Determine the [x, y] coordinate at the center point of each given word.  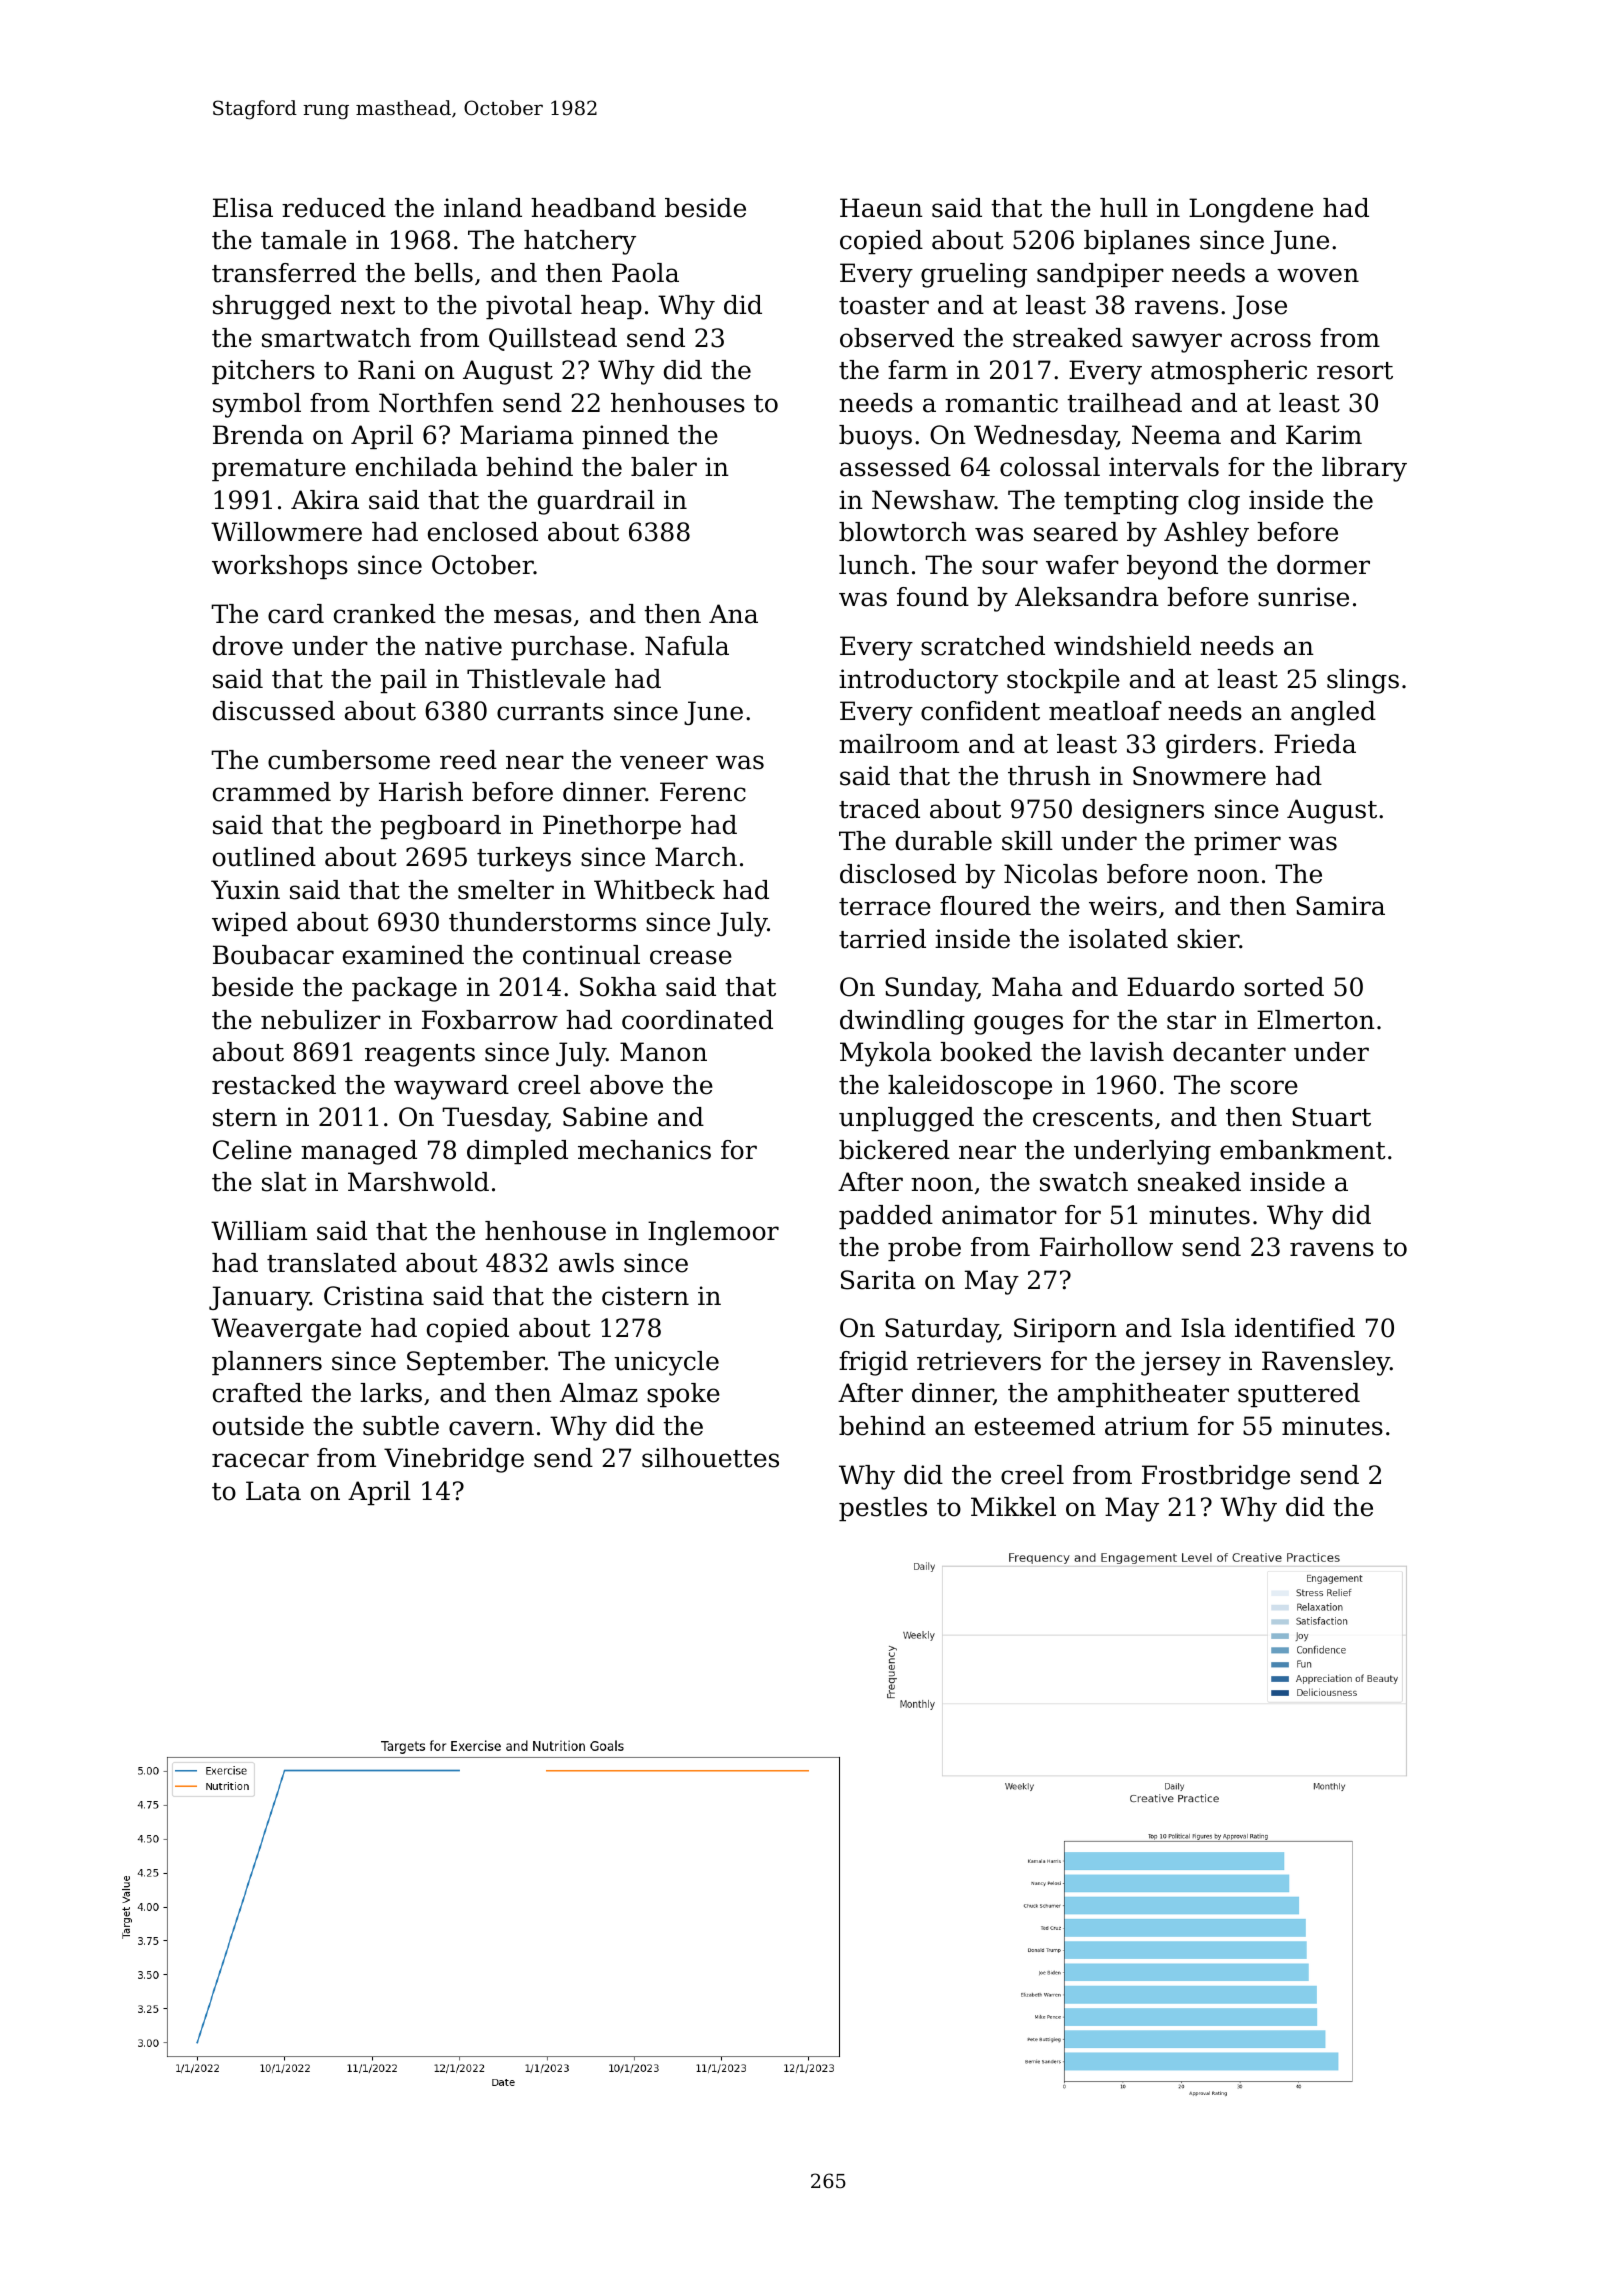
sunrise [1303, 597]
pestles [883, 1509]
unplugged [906, 1119]
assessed [895, 467]
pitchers [263, 372]
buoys [875, 437]
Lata [273, 1491]
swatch [1084, 1182]
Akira [325, 500]
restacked [274, 1085]
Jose [1260, 307]
